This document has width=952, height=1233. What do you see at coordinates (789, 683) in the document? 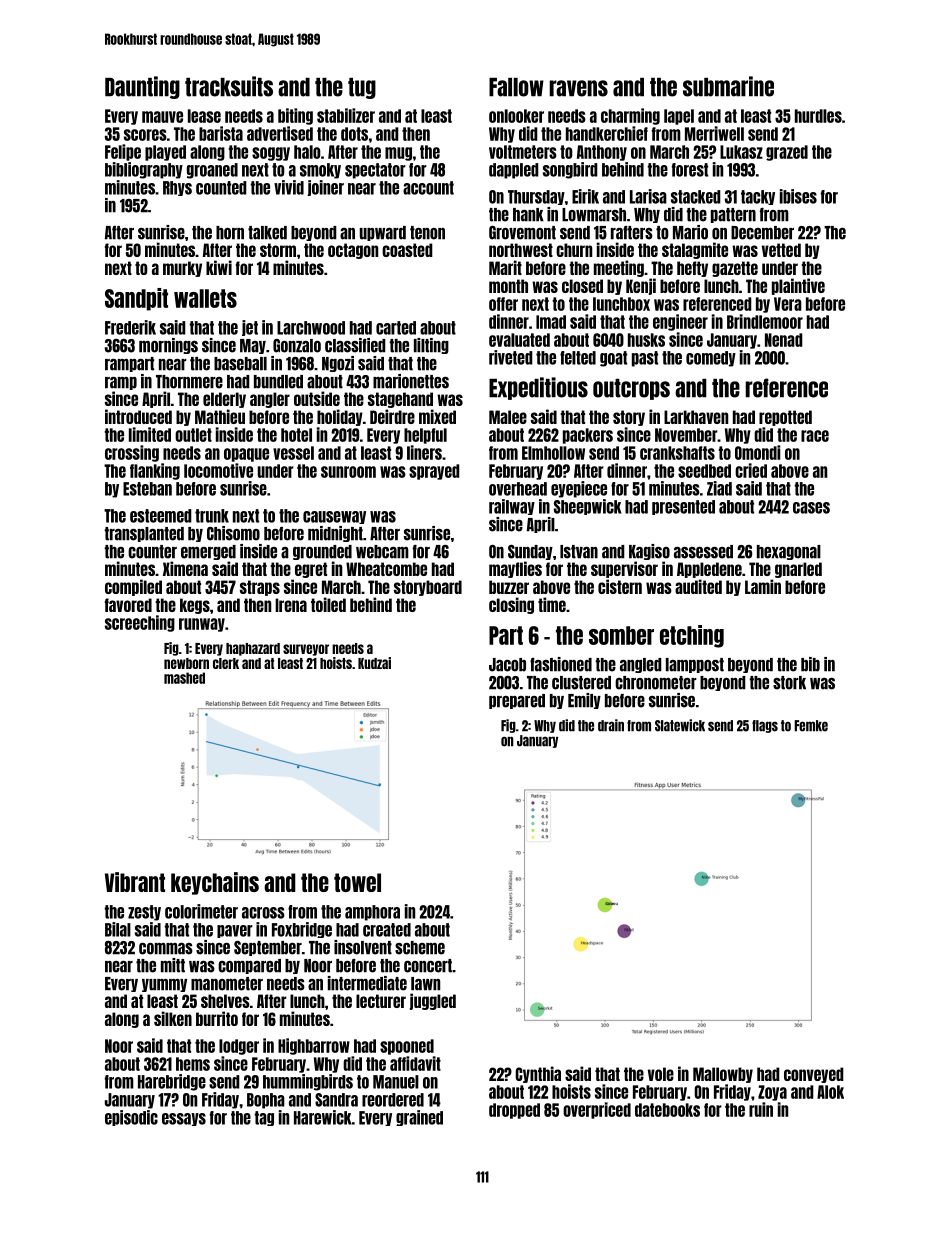
I see `stork` at bounding box center [789, 683].
